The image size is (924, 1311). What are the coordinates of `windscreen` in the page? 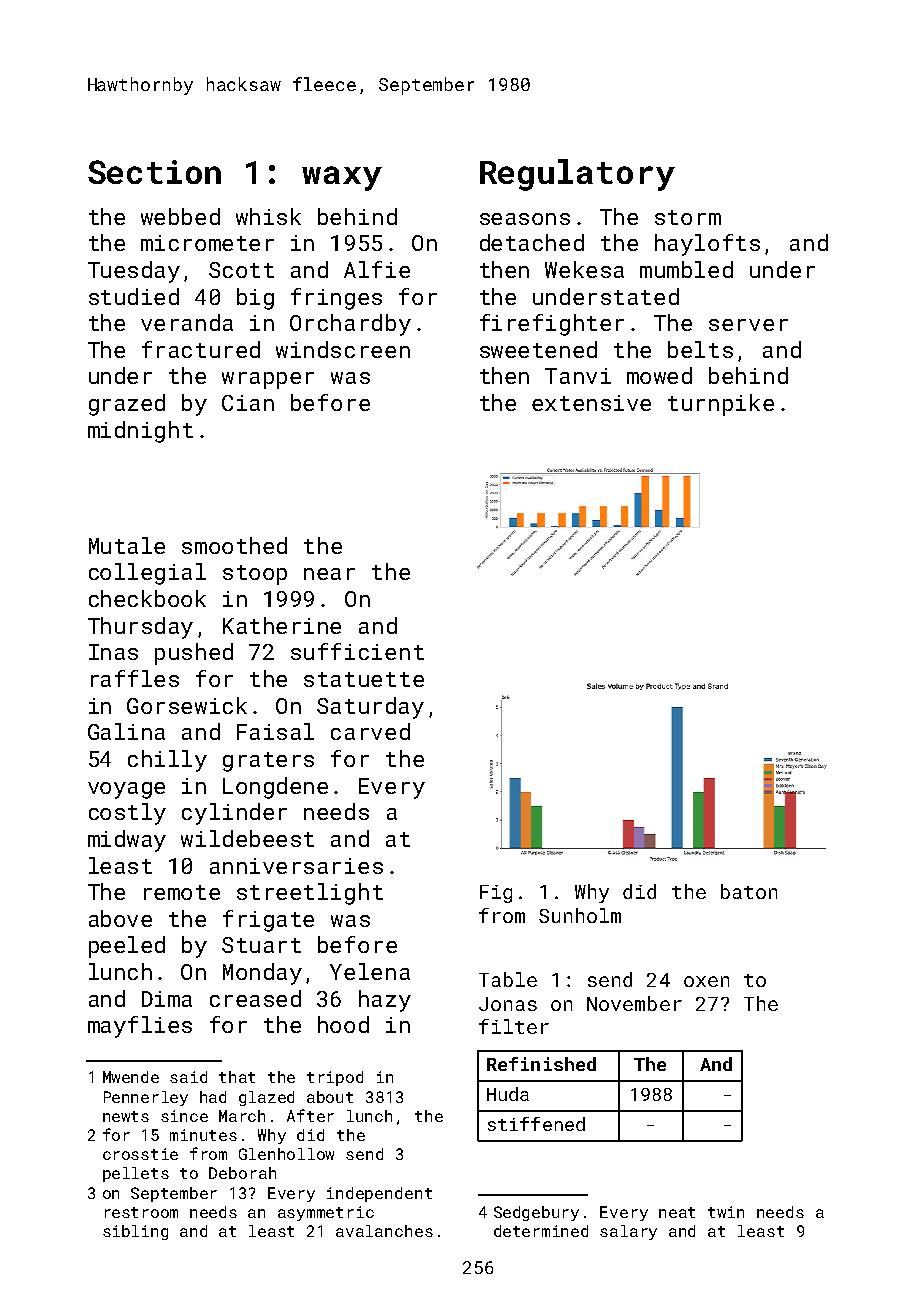 It's located at (343, 349).
